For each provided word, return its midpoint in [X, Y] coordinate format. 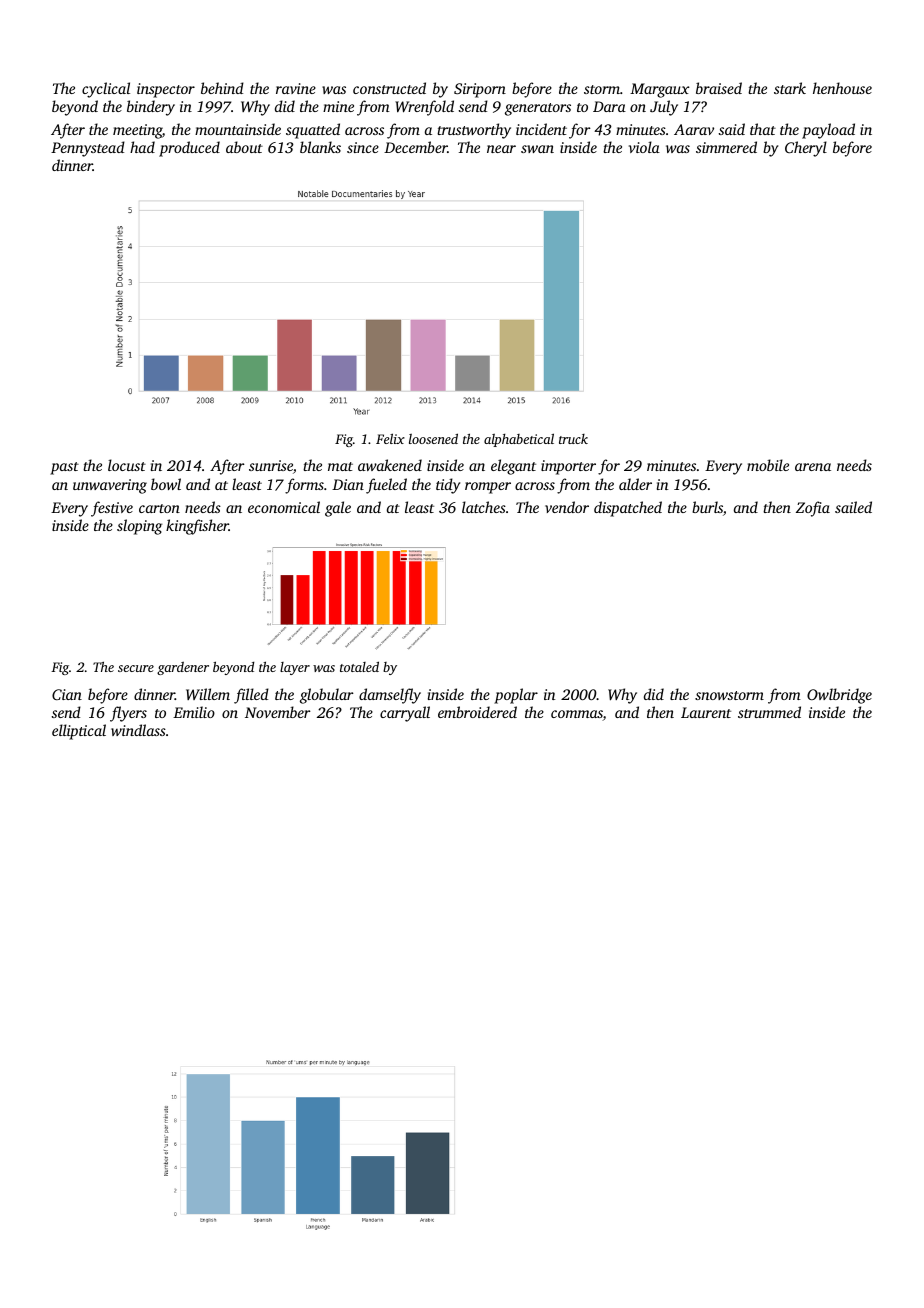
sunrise [271, 465]
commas [577, 715]
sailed [853, 507]
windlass [138, 730]
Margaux [660, 90]
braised [719, 88]
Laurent [706, 712]
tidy [448, 486]
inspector [166, 90]
